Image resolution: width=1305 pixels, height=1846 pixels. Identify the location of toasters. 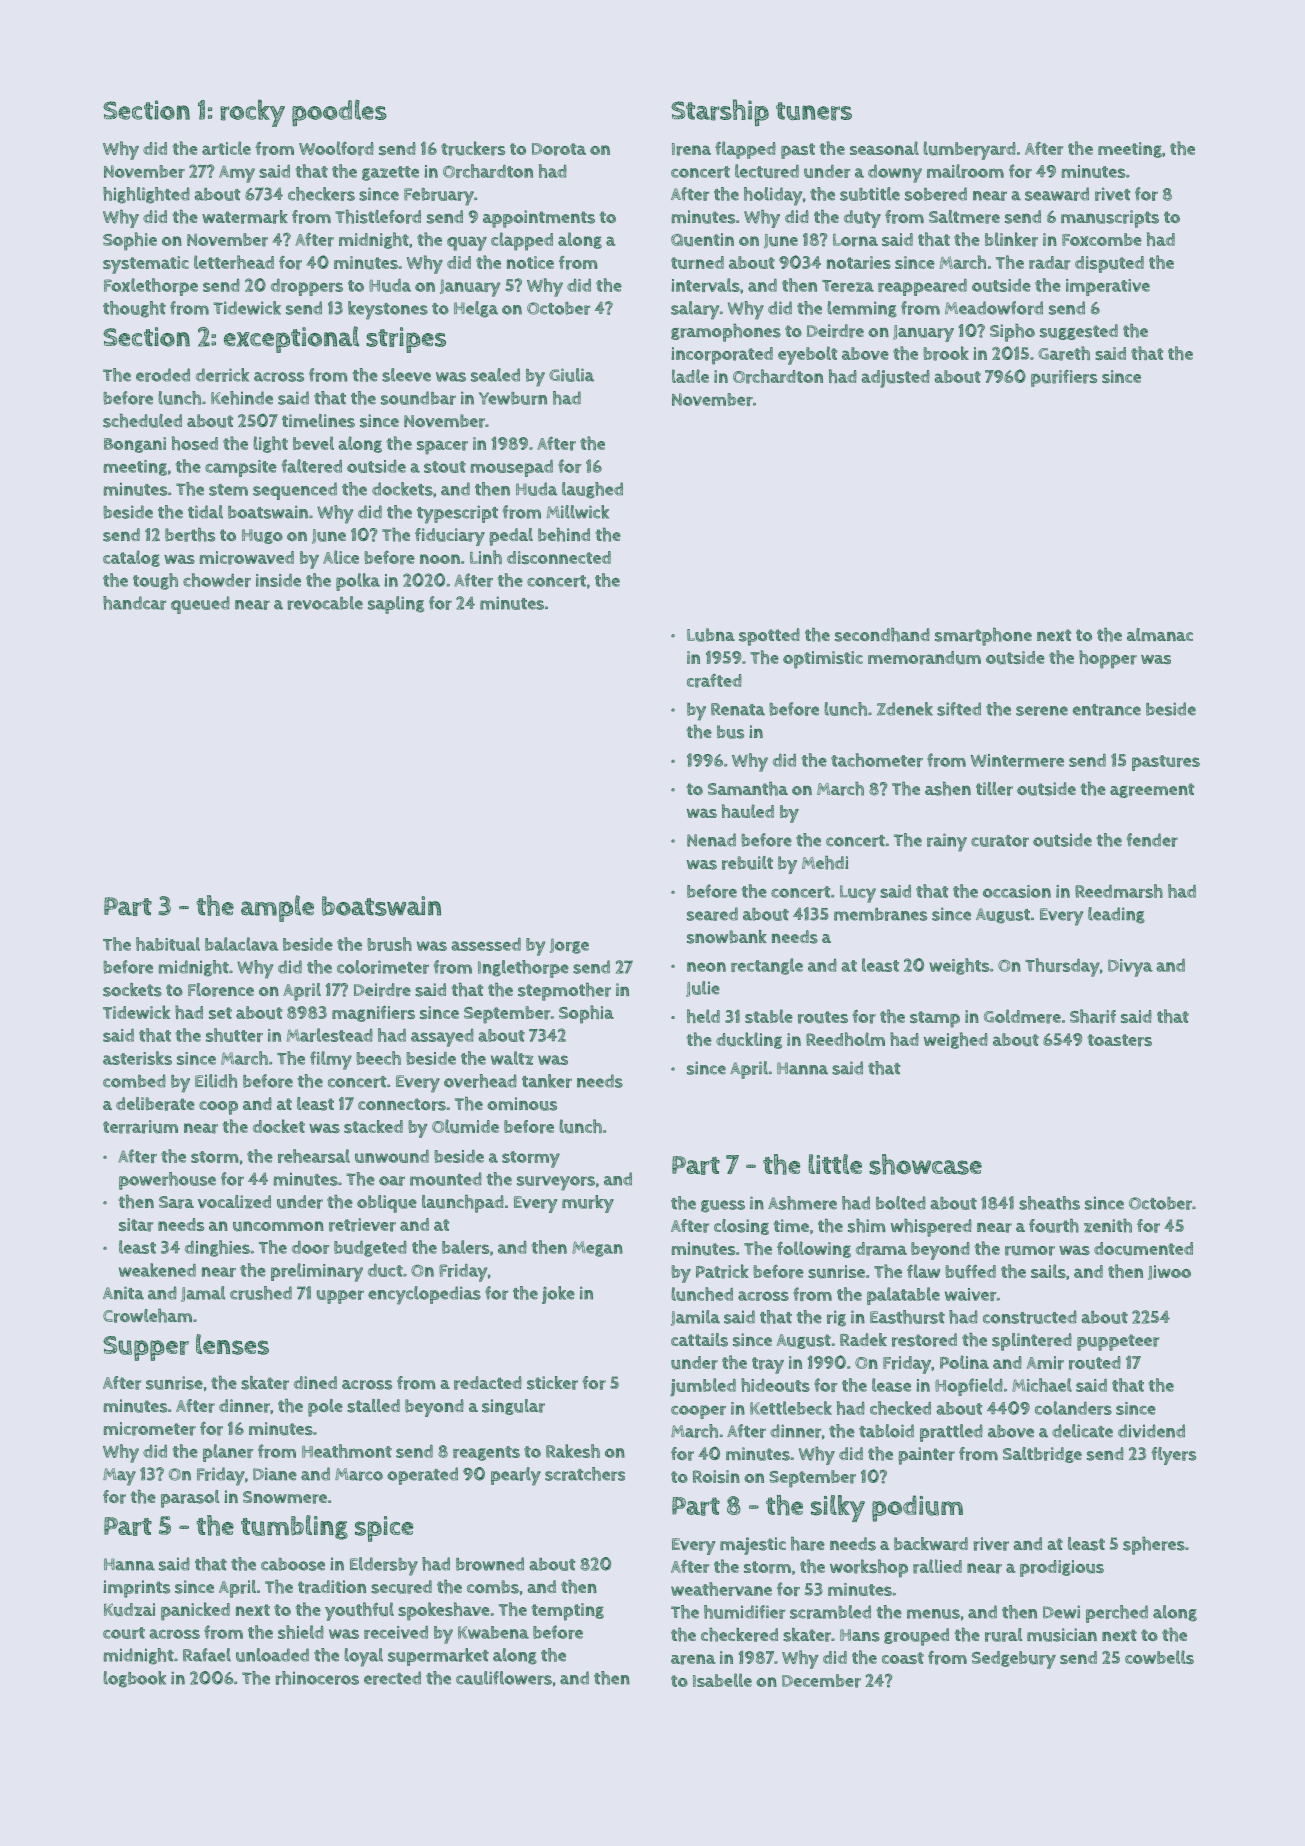
(1120, 1040).
